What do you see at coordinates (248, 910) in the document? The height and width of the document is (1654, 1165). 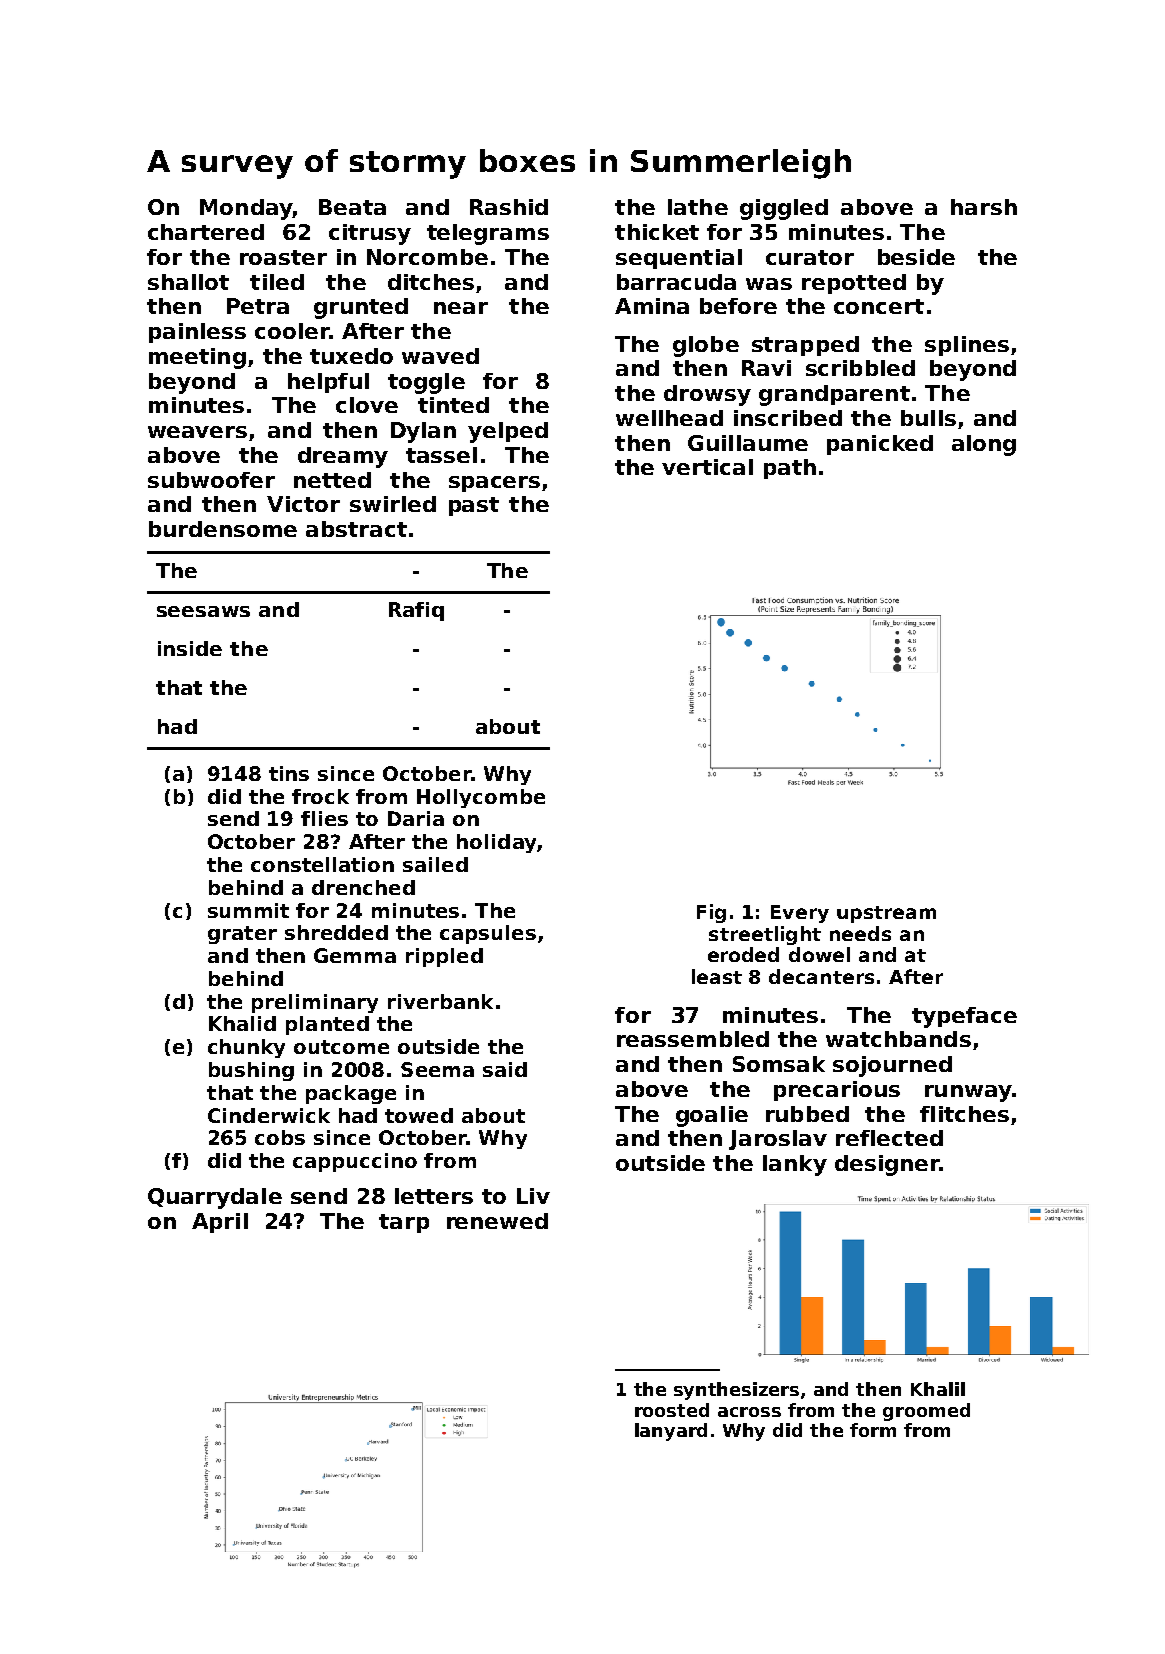 I see `summit` at bounding box center [248, 910].
